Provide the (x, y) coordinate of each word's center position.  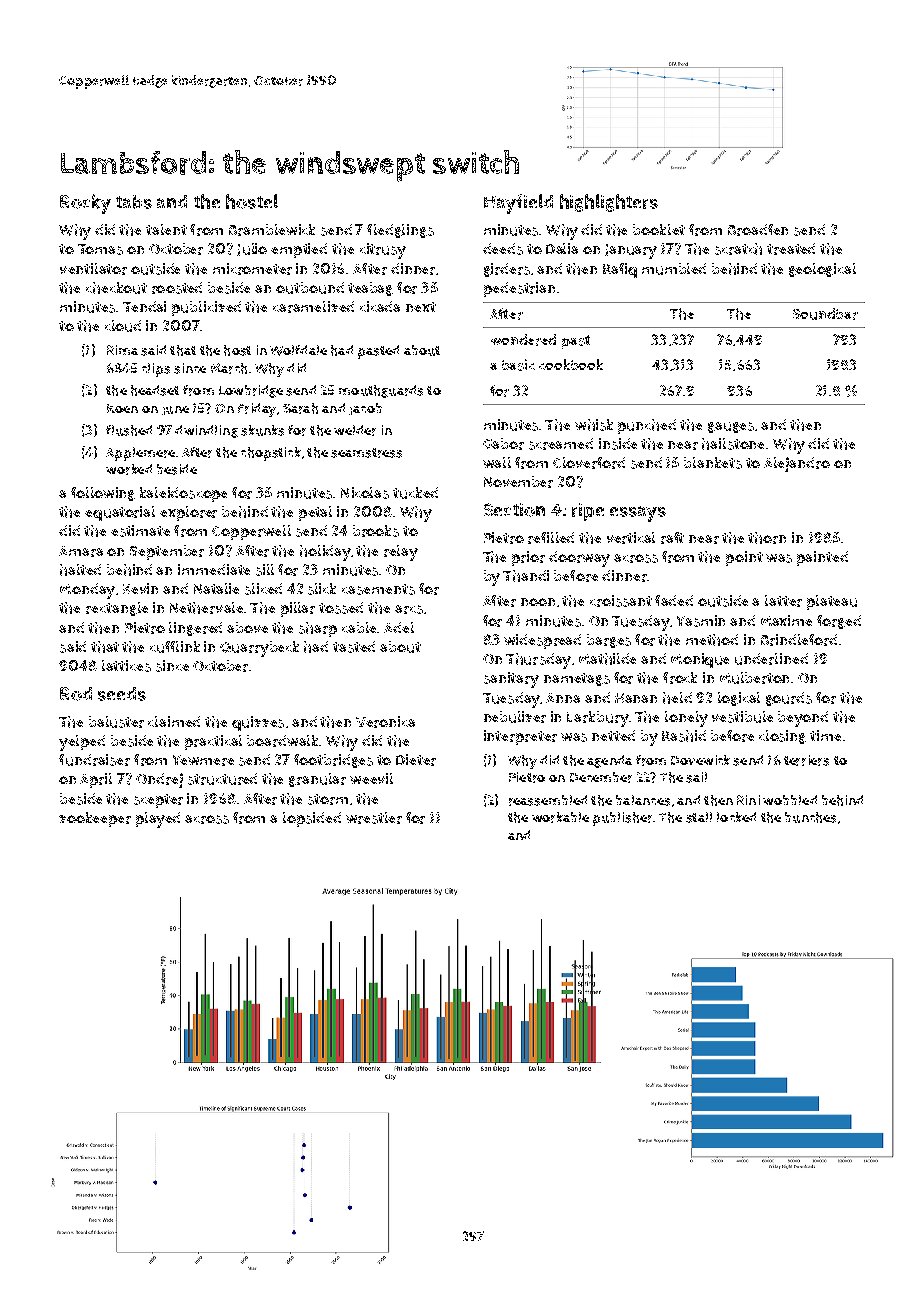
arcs (409, 609)
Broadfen (758, 230)
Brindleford (799, 640)
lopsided (312, 819)
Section (514, 510)
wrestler (374, 818)
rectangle (117, 609)
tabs (134, 202)
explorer (188, 513)
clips (156, 370)
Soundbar (825, 314)
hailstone (733, 444)
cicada (380, 306)
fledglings (400, 231)
